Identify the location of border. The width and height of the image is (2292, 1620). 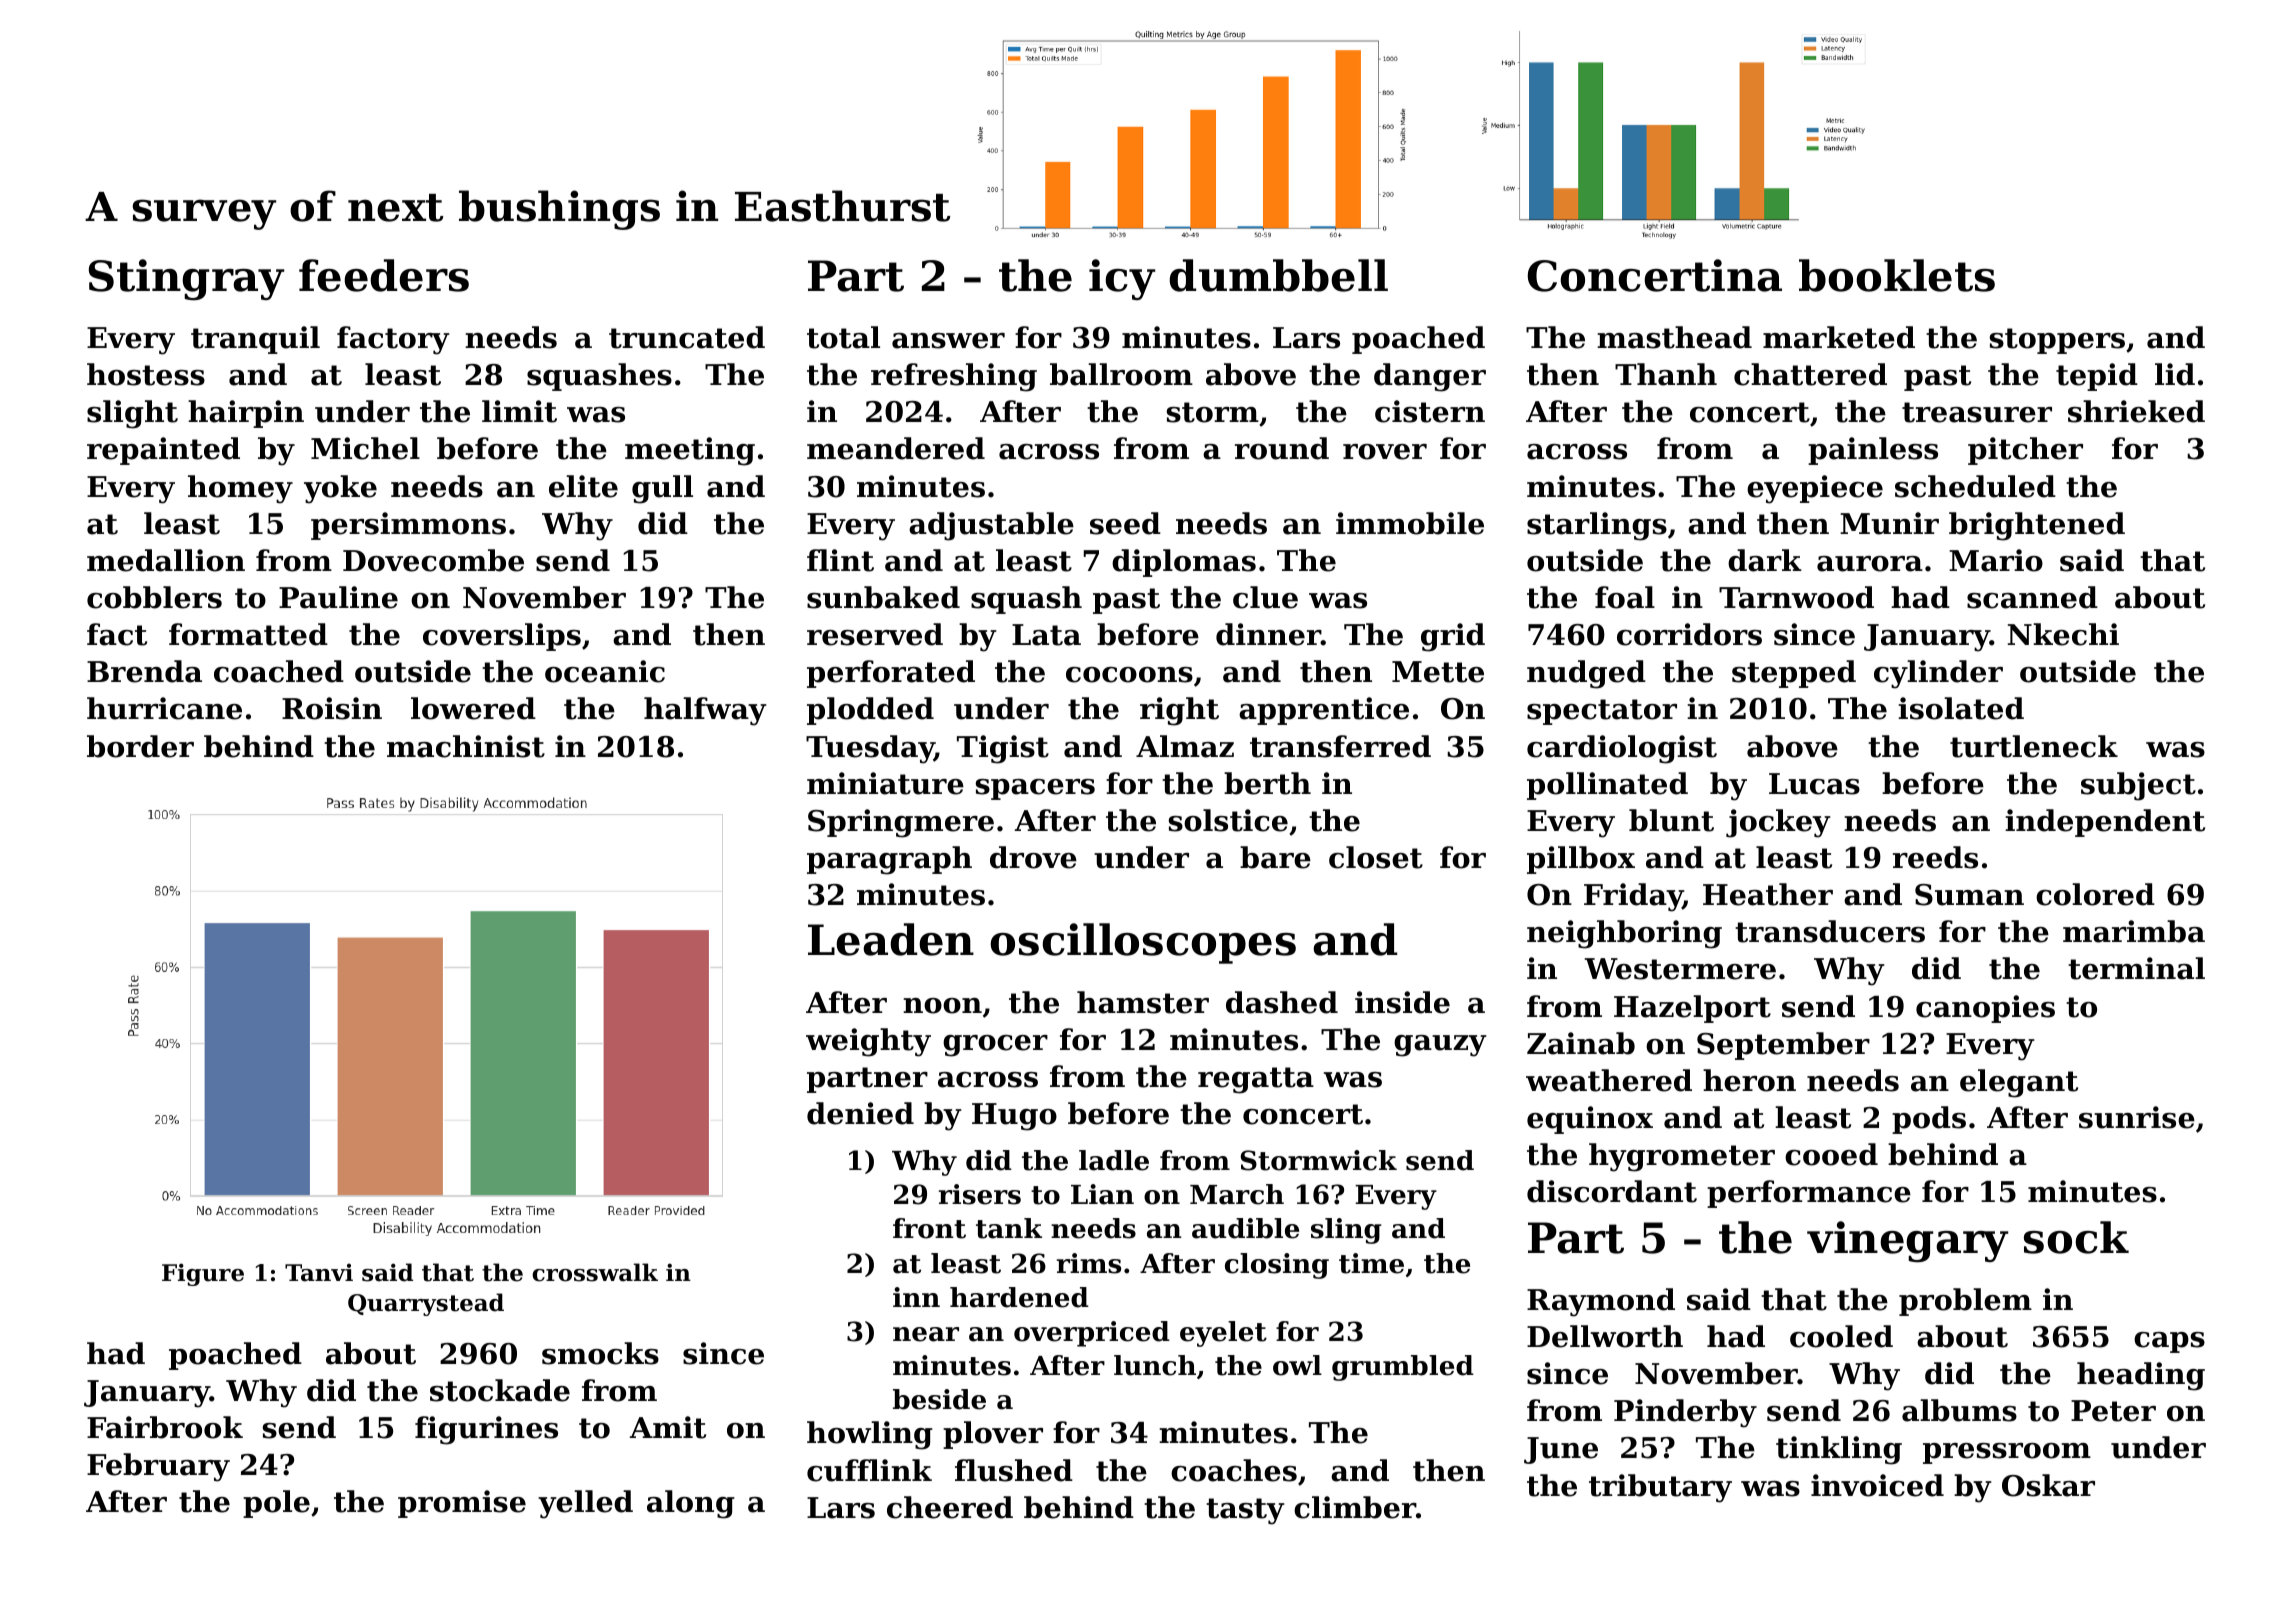
(140, 746).
